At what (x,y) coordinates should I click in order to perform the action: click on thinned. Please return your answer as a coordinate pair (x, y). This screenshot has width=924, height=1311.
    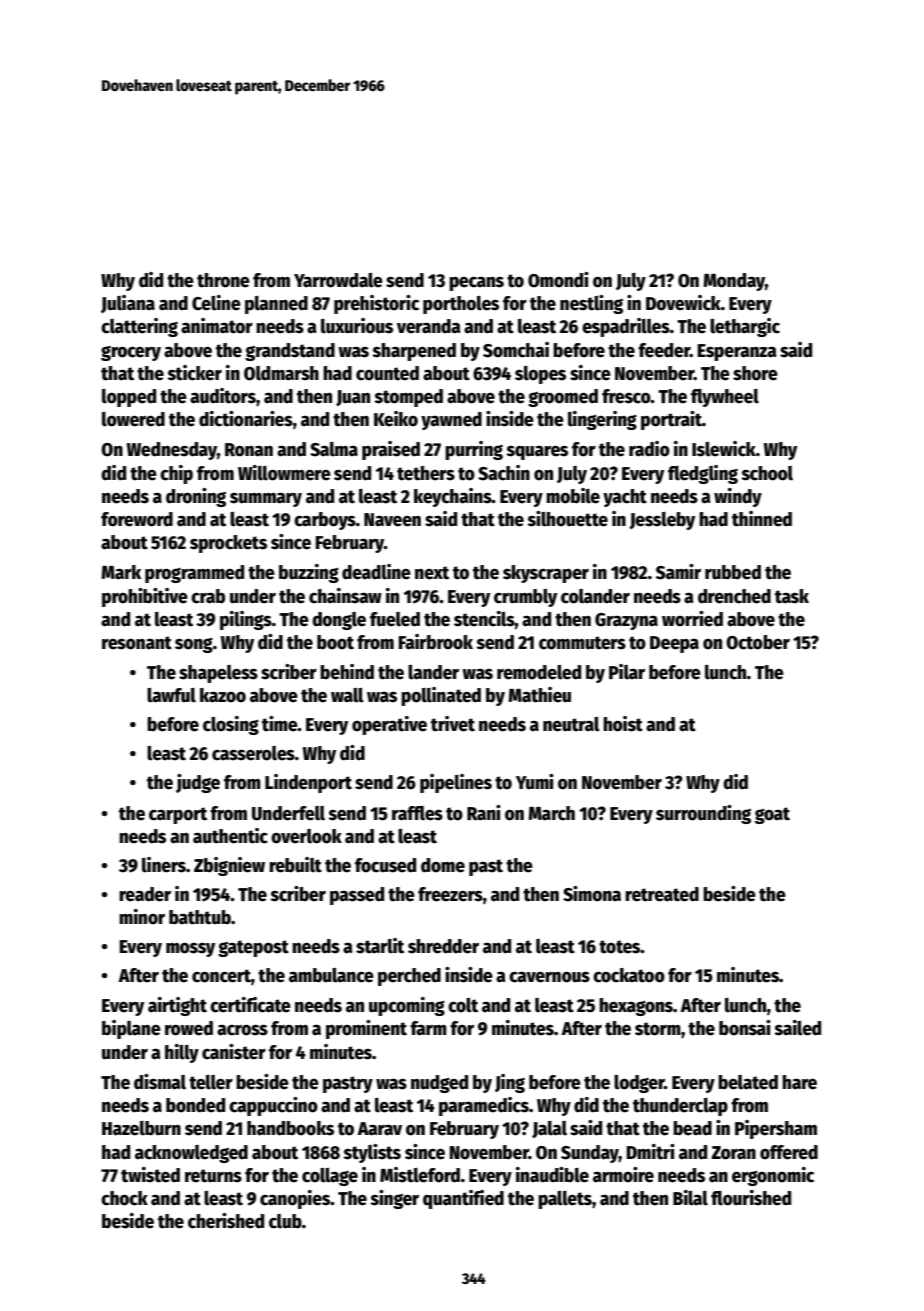
    Looking at the image, I should click on (762, 519).
